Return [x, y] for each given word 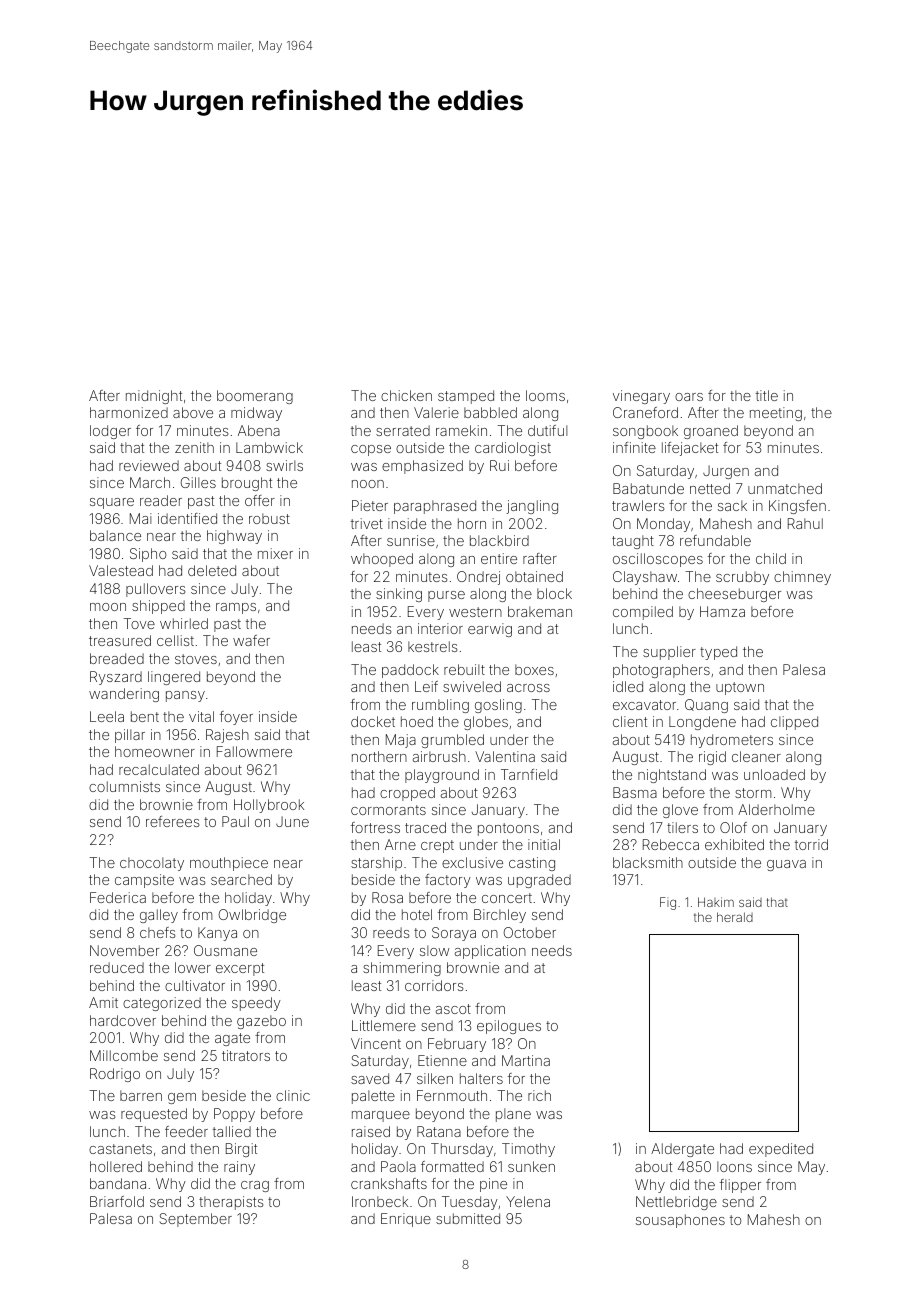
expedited [781, 1150]
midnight [154, 397]
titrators [246, 1055]
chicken [406, 395]
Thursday [462, 1150]
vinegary [641, 397]
